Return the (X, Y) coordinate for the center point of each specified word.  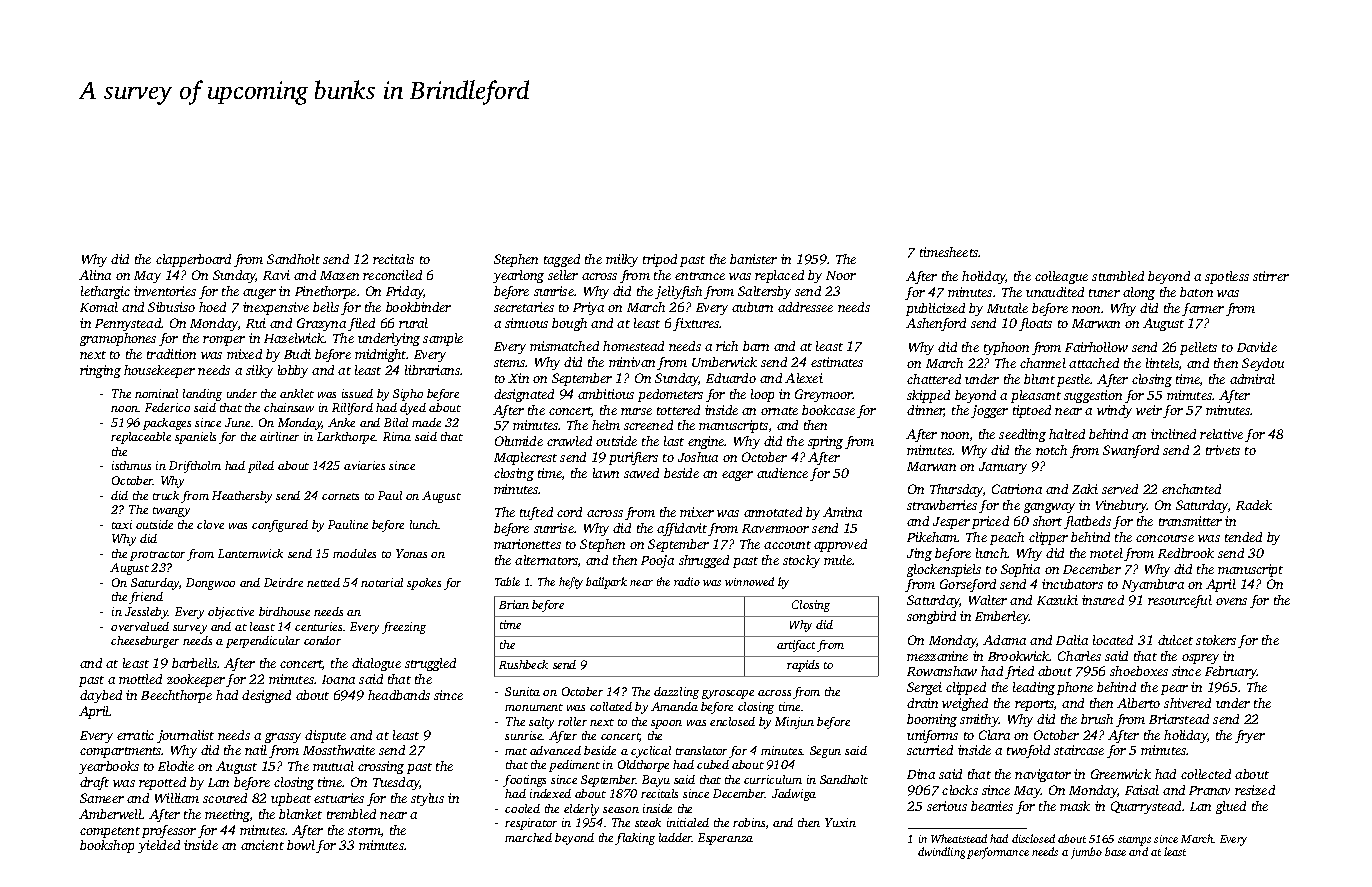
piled (261, 467)
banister (753, 259)
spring (825, 442)
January (1003, 468)
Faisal (1142, 790)
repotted (162, 783)
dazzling (676, 693)
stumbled (1118, 276)
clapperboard (193, 260)
